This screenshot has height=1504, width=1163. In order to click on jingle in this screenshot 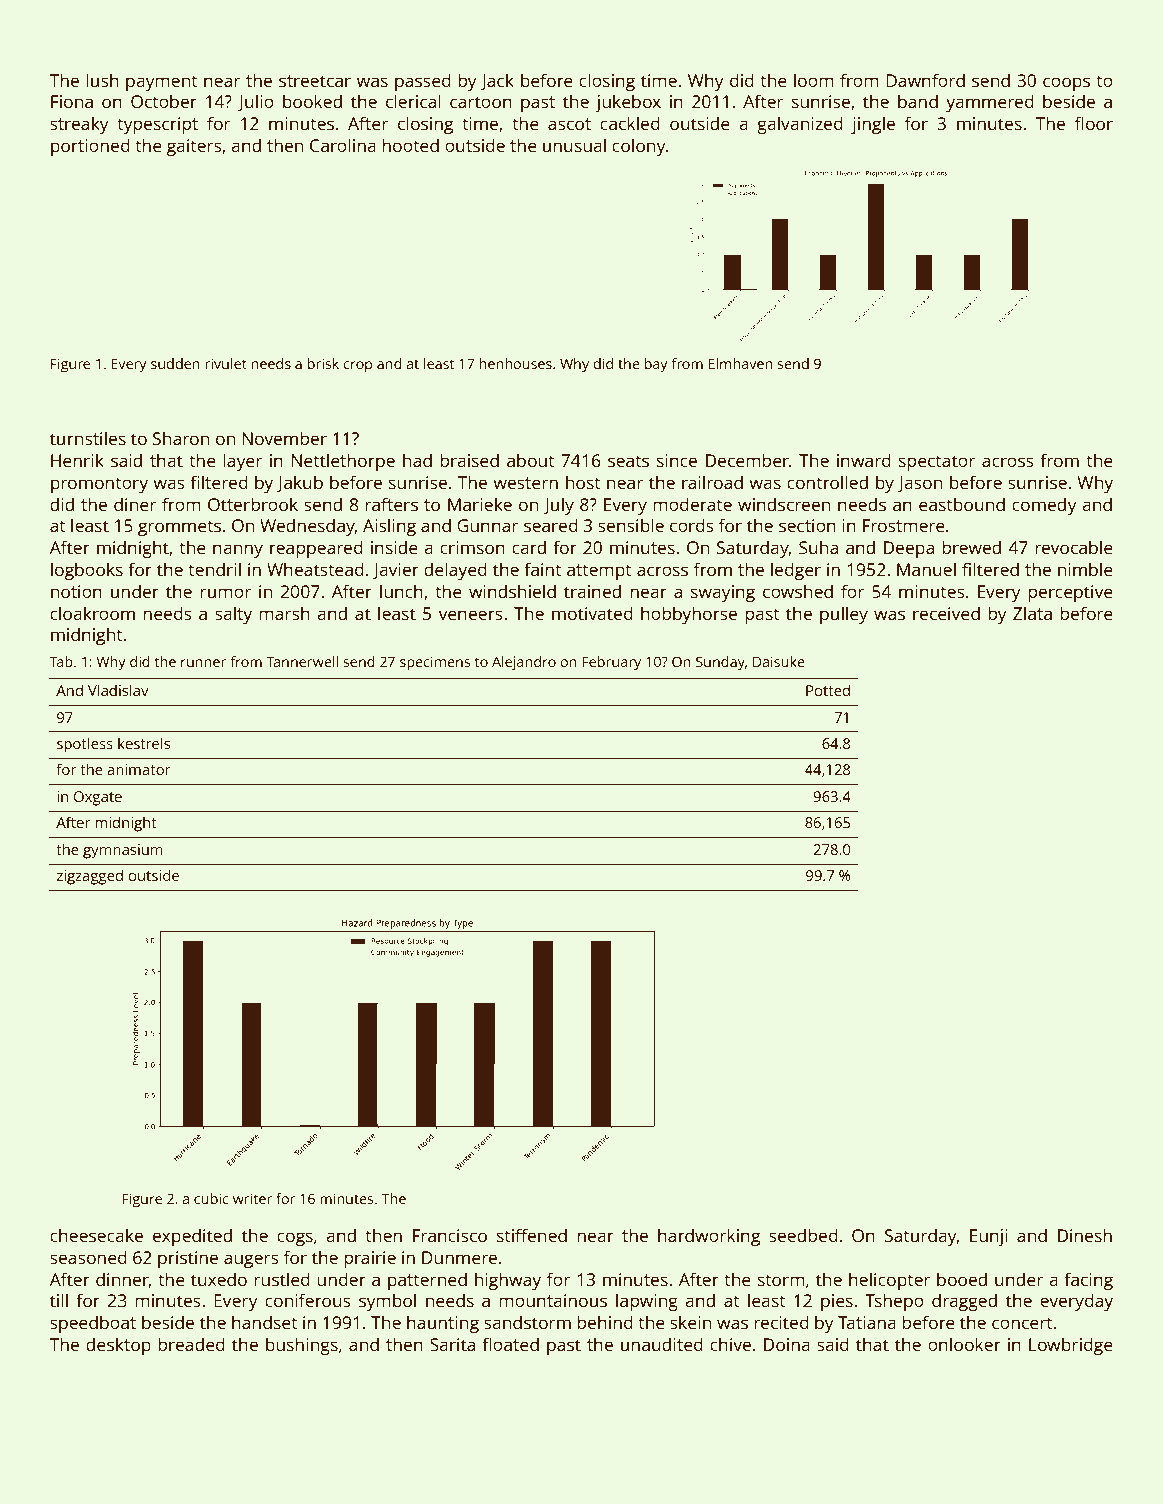, I will do `click(873, 125)`.
